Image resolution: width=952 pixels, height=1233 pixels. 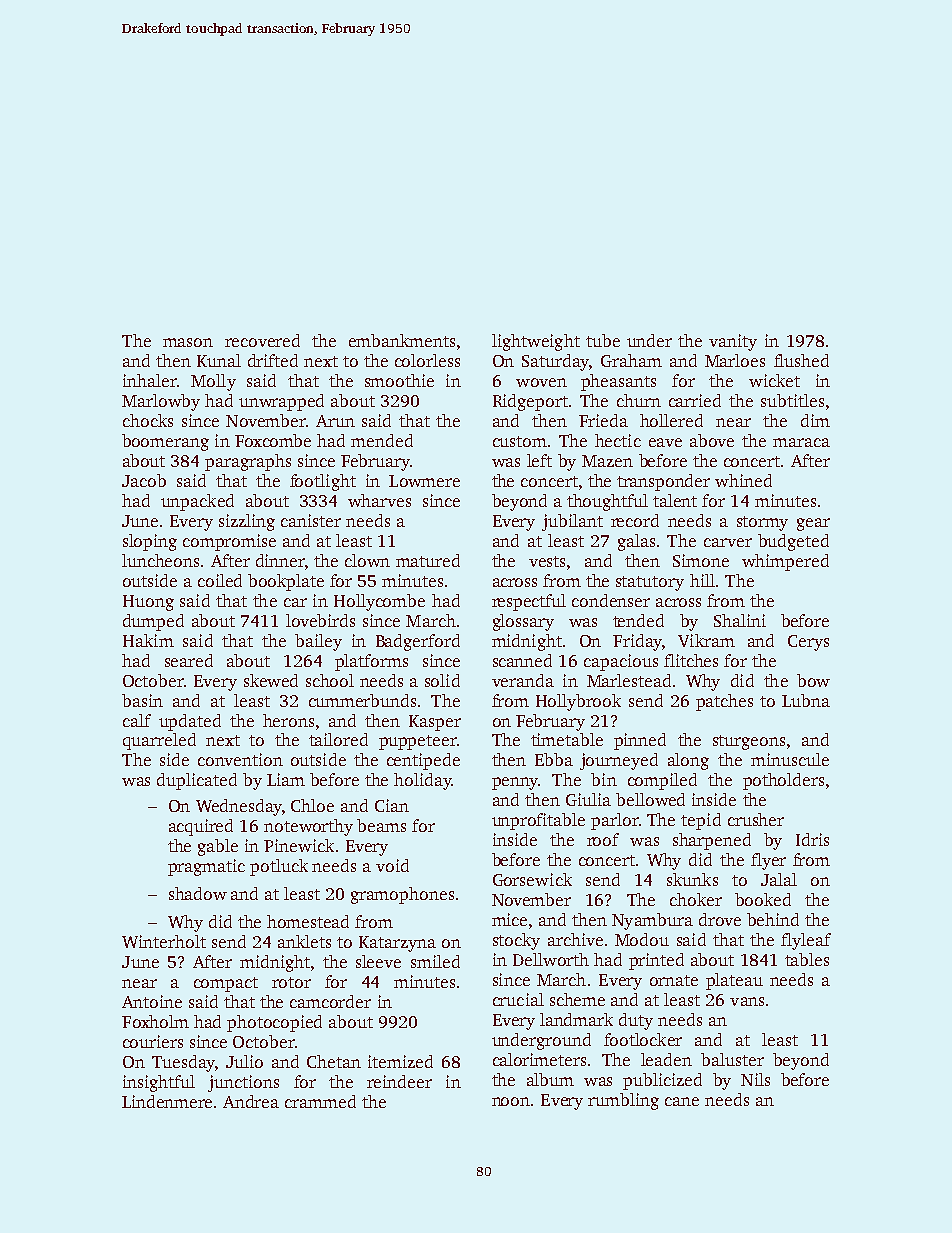 What do you see at coordinates (701, 821) in the screenshot?
I see `tepid` at bounding box center [701, 821].
